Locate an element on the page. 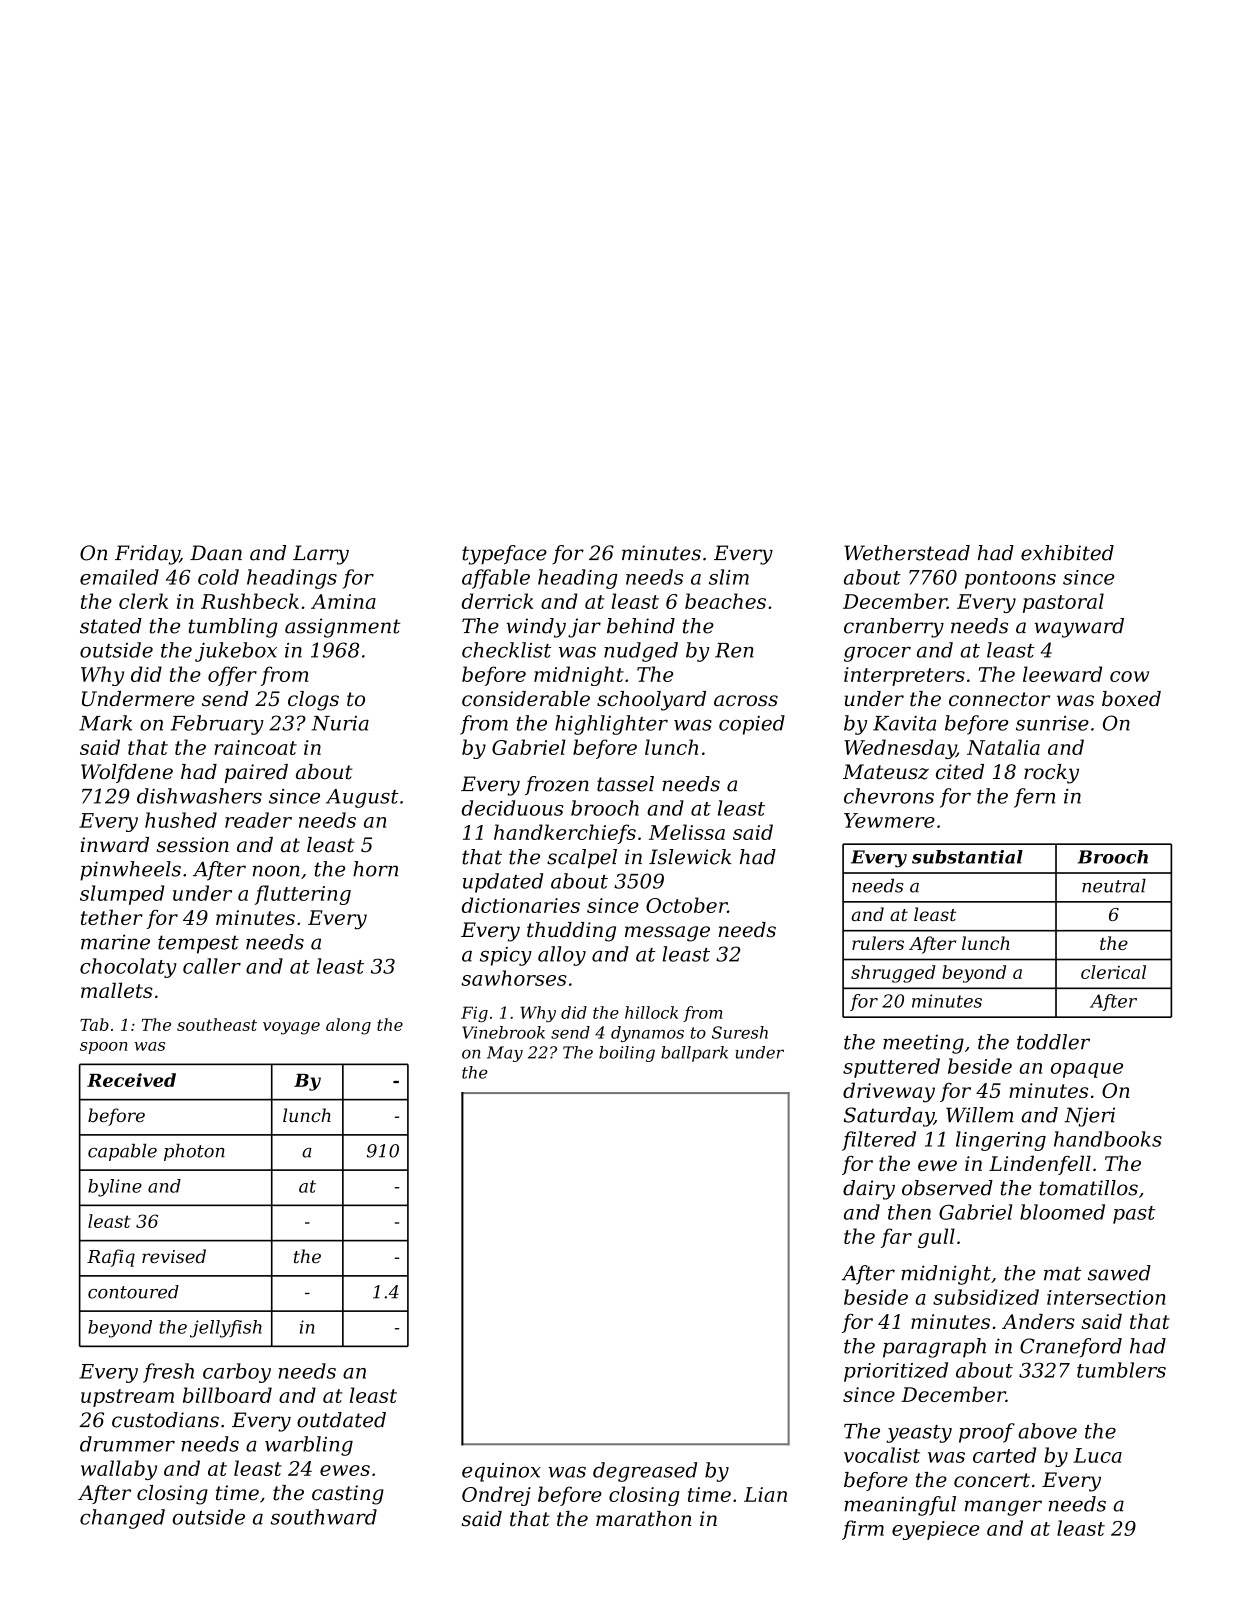  emailed is located at coordinates (119, 577).
